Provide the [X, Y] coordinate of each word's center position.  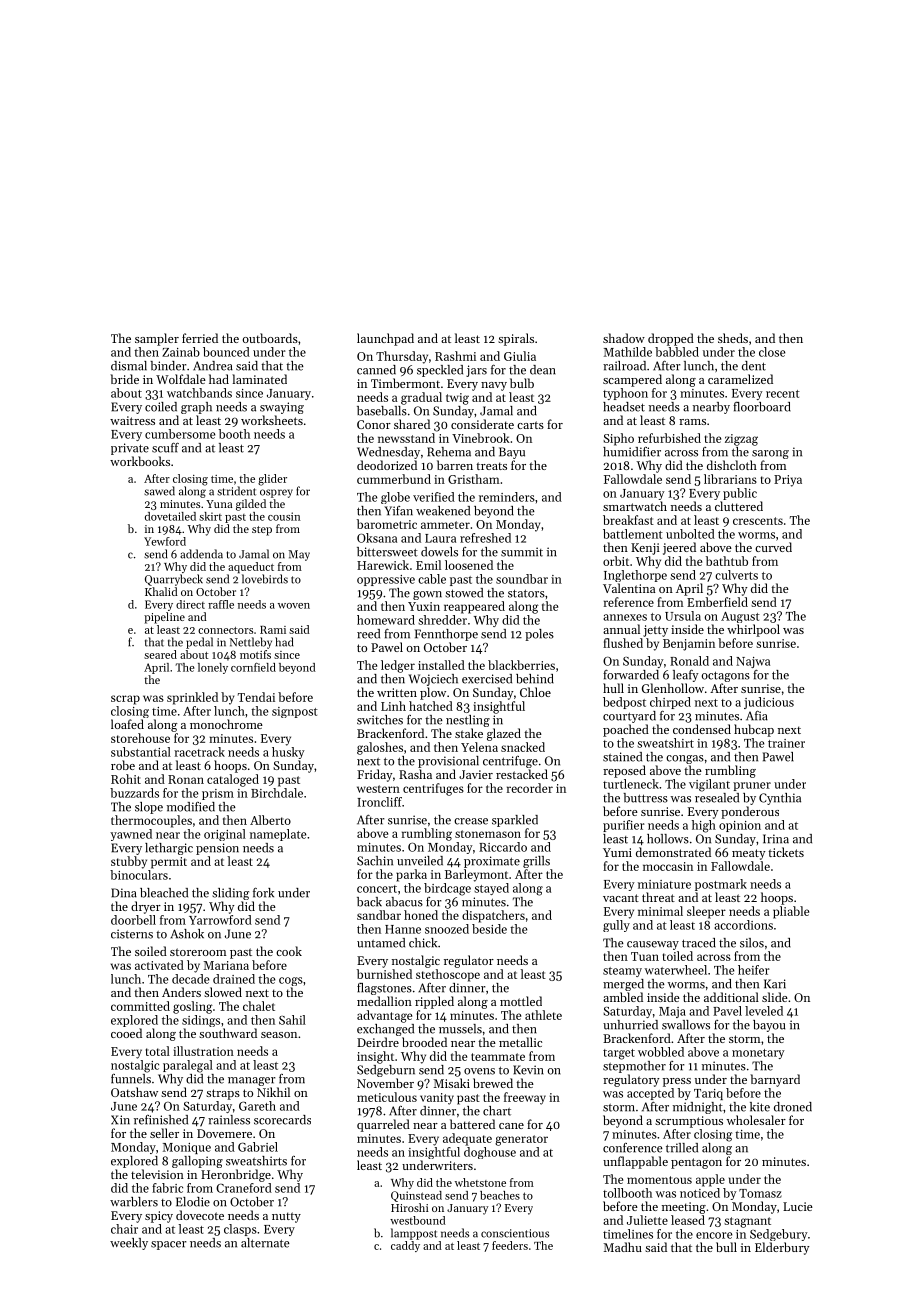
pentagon [696, 1163]
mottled [521, 1001]
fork [263, 893]
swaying [282, 408]
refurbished [669, 438]
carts [530, 425]
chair [124, 1229]
